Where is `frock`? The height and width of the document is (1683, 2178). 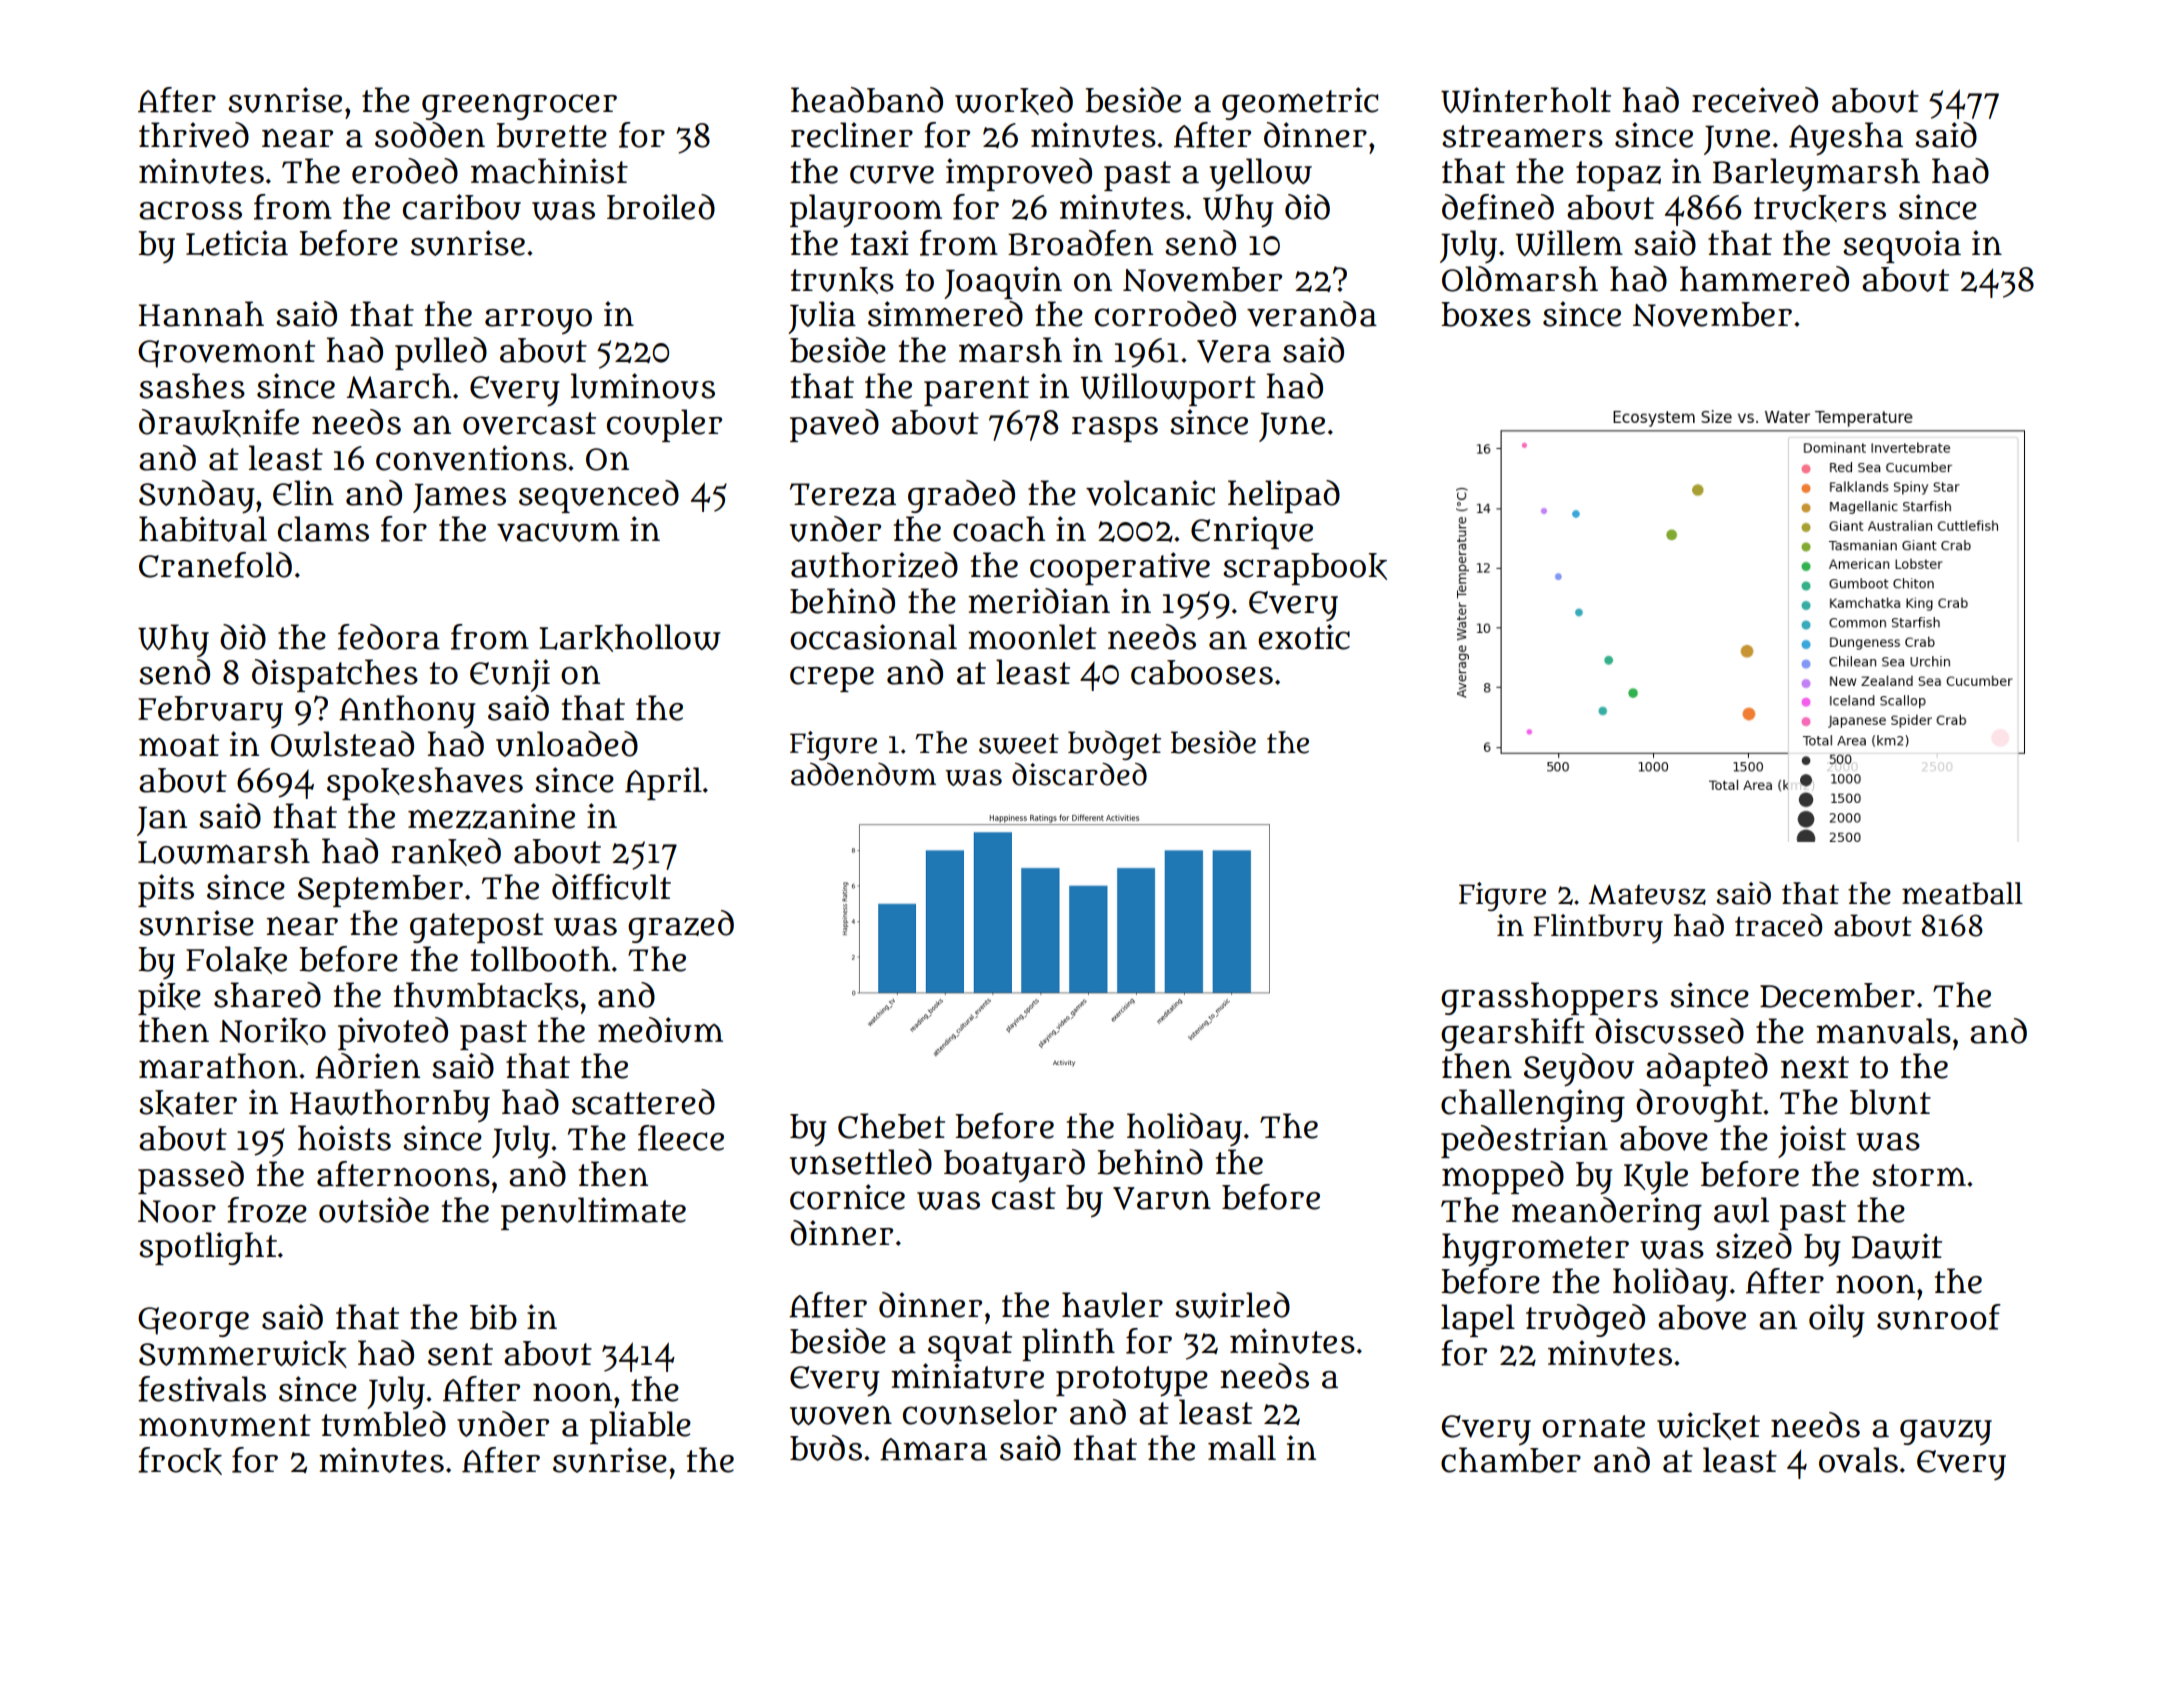 frock is located at coordinates (180, 1461).
